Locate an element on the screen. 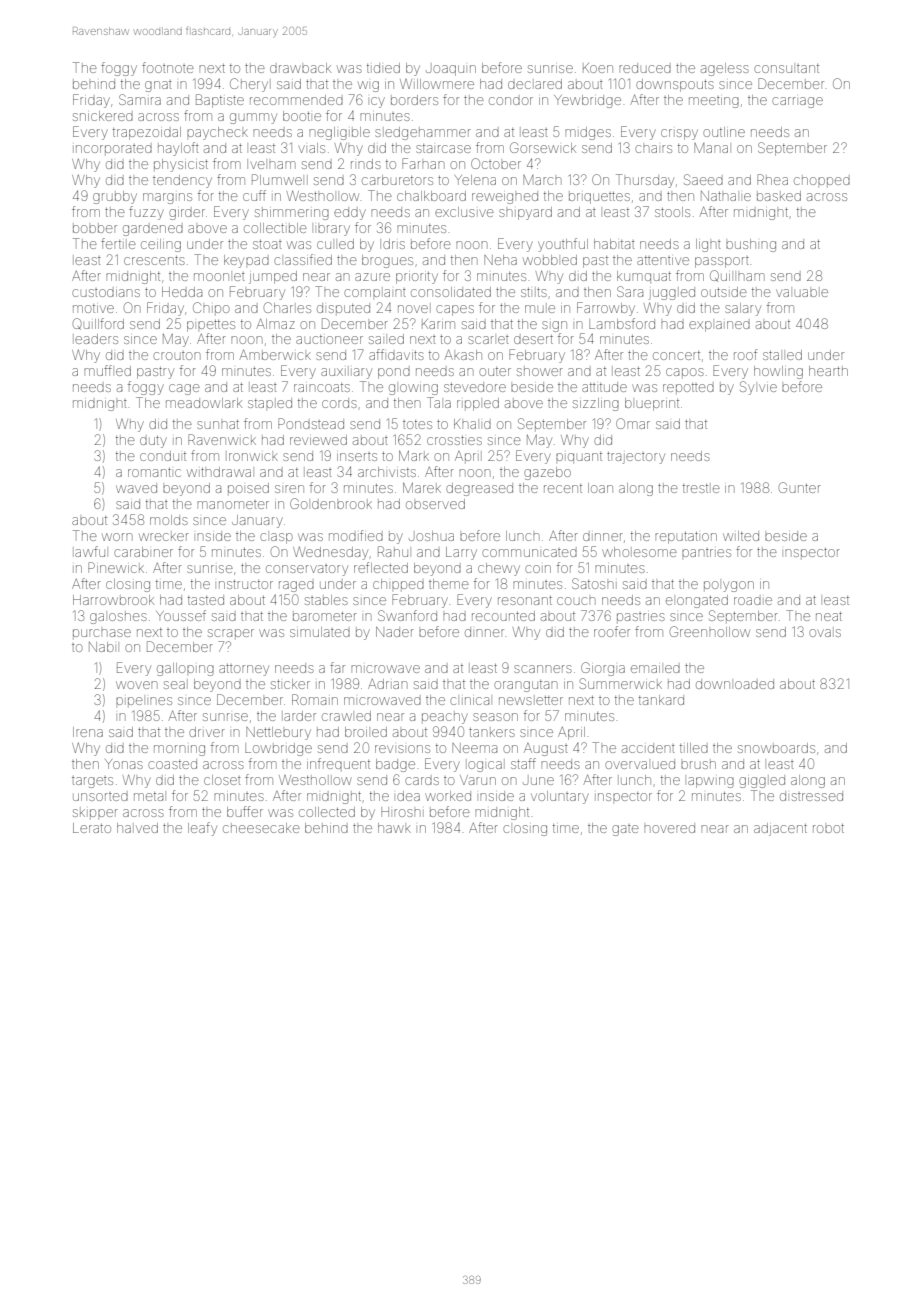 This screenshot has height=1308, width=924. capes is located at coordinates (455, 310).
